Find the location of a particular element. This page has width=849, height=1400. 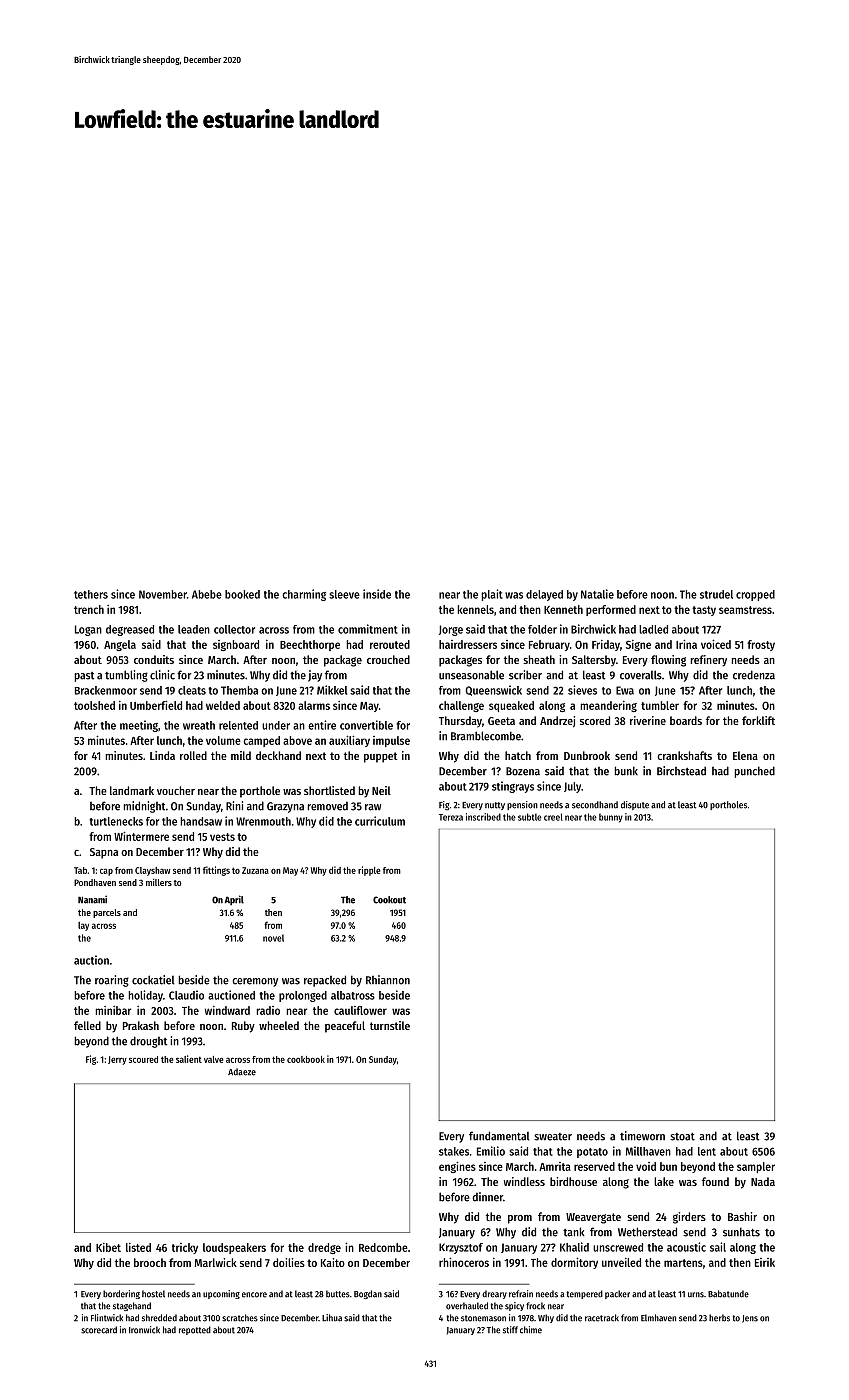

delayed is located at coordinates (544, 595).
